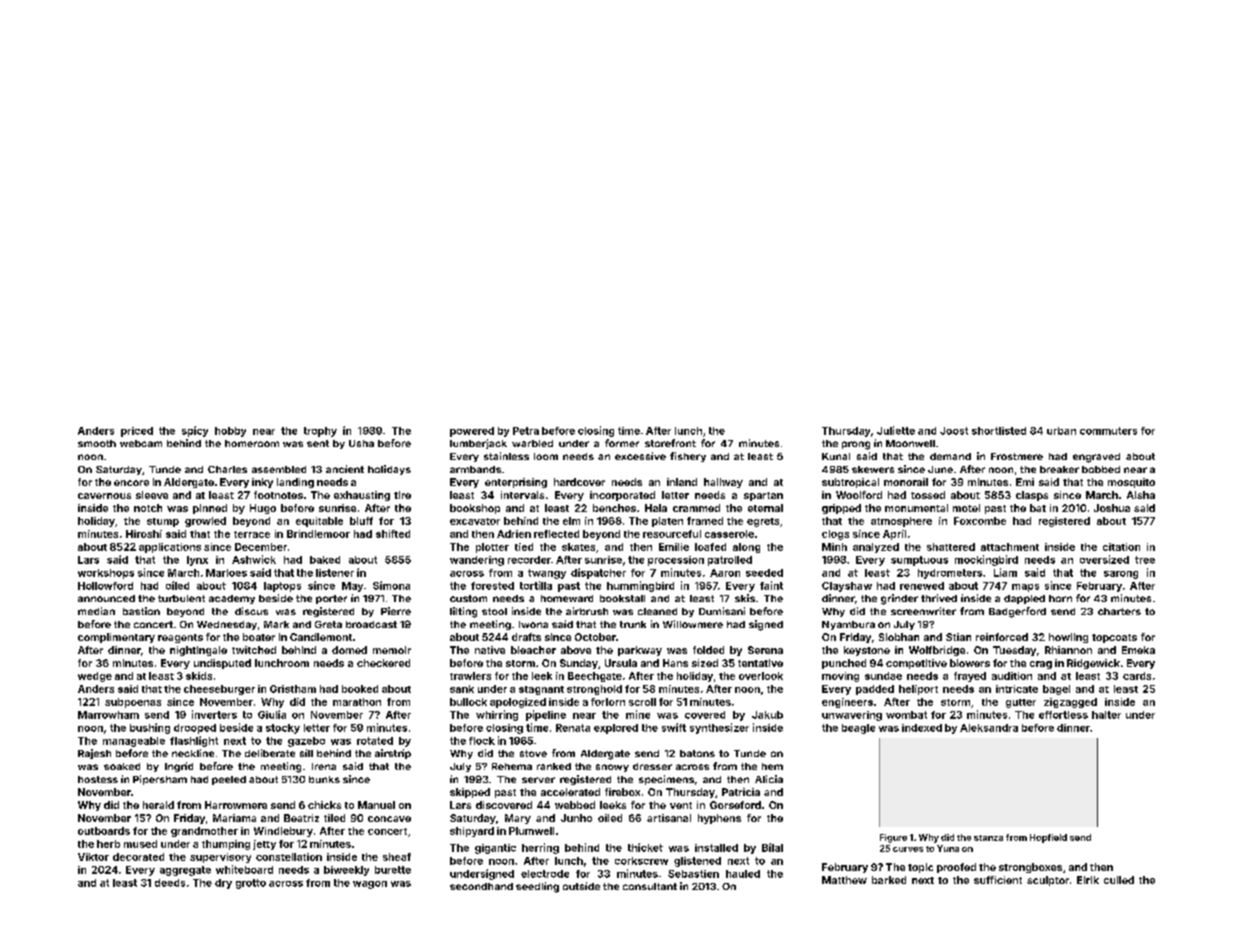 Image resolution: width=1233 pixels, height=952 pixels. I want to click on consultant, so click(650, 886).
